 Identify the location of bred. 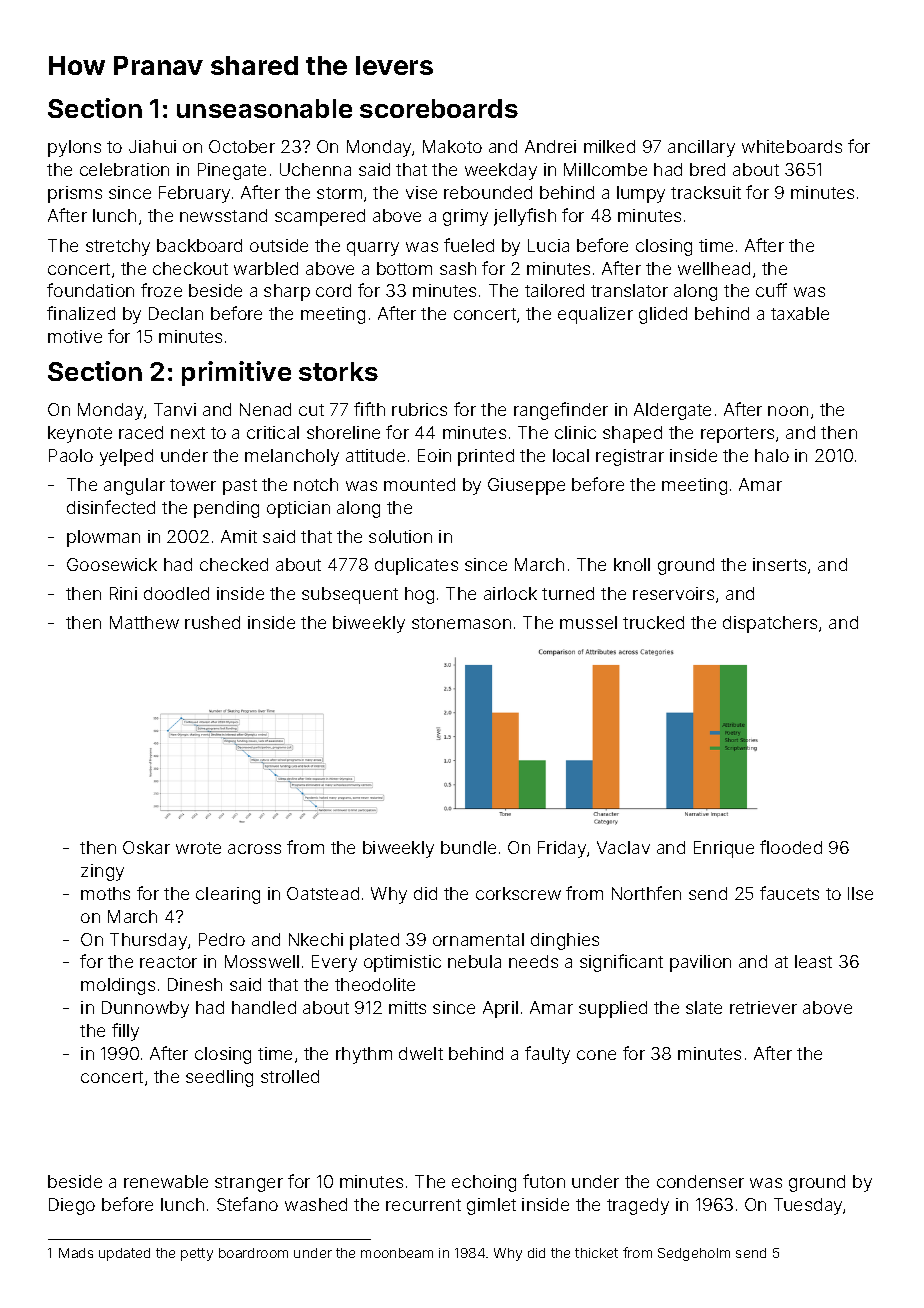
(707, 169).
